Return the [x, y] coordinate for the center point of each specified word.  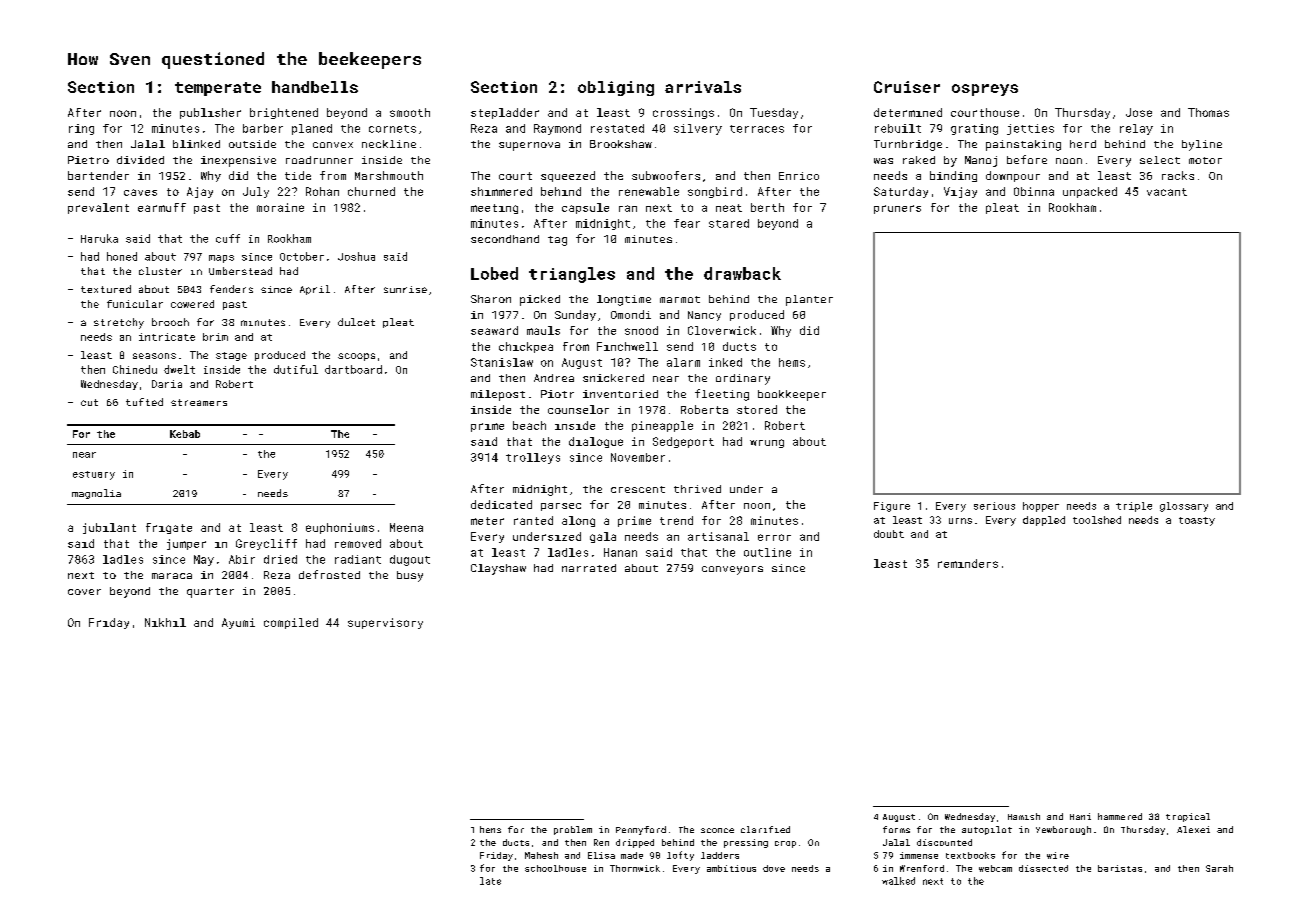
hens [490, 829]
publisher [210, 113]
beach [529, 425]
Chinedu [135, 369]
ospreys [985, 90]
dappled [1044, 521]
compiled [291, 623]
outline [767, 552]
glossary [1184, 507]
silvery [698, 129]
